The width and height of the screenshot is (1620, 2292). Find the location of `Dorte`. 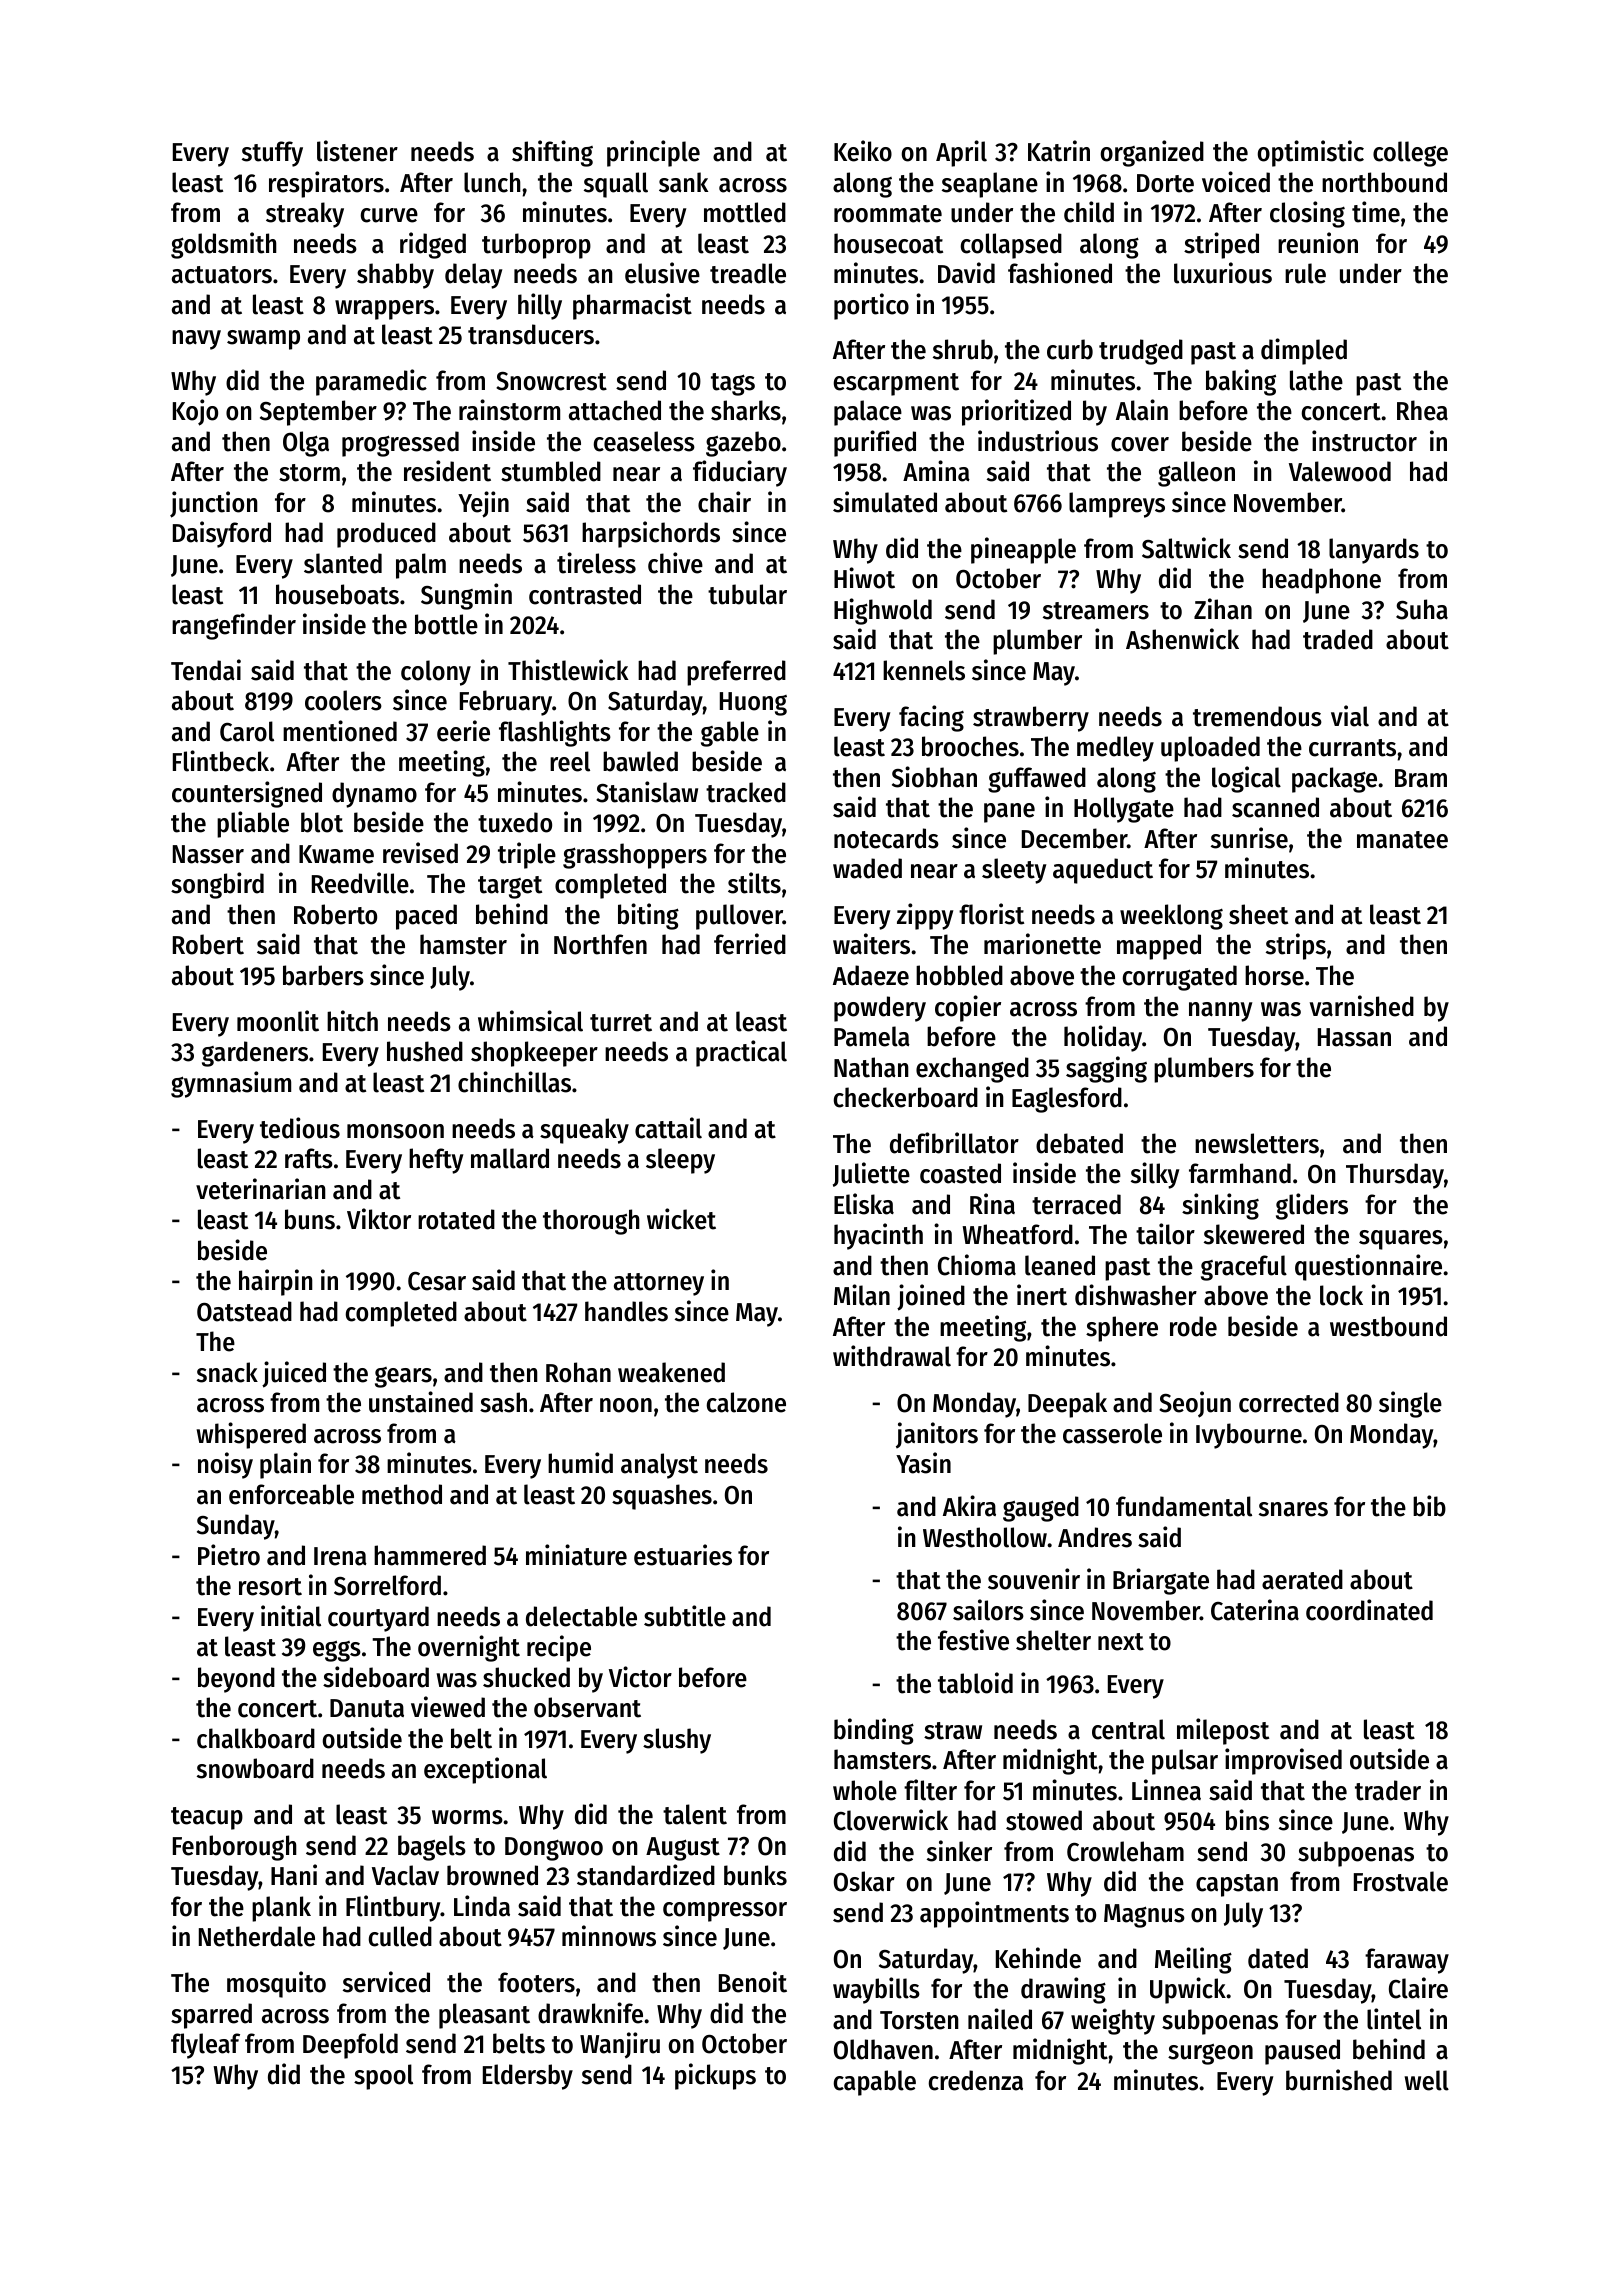

Dorte is located at coordinates (1165, 183).
